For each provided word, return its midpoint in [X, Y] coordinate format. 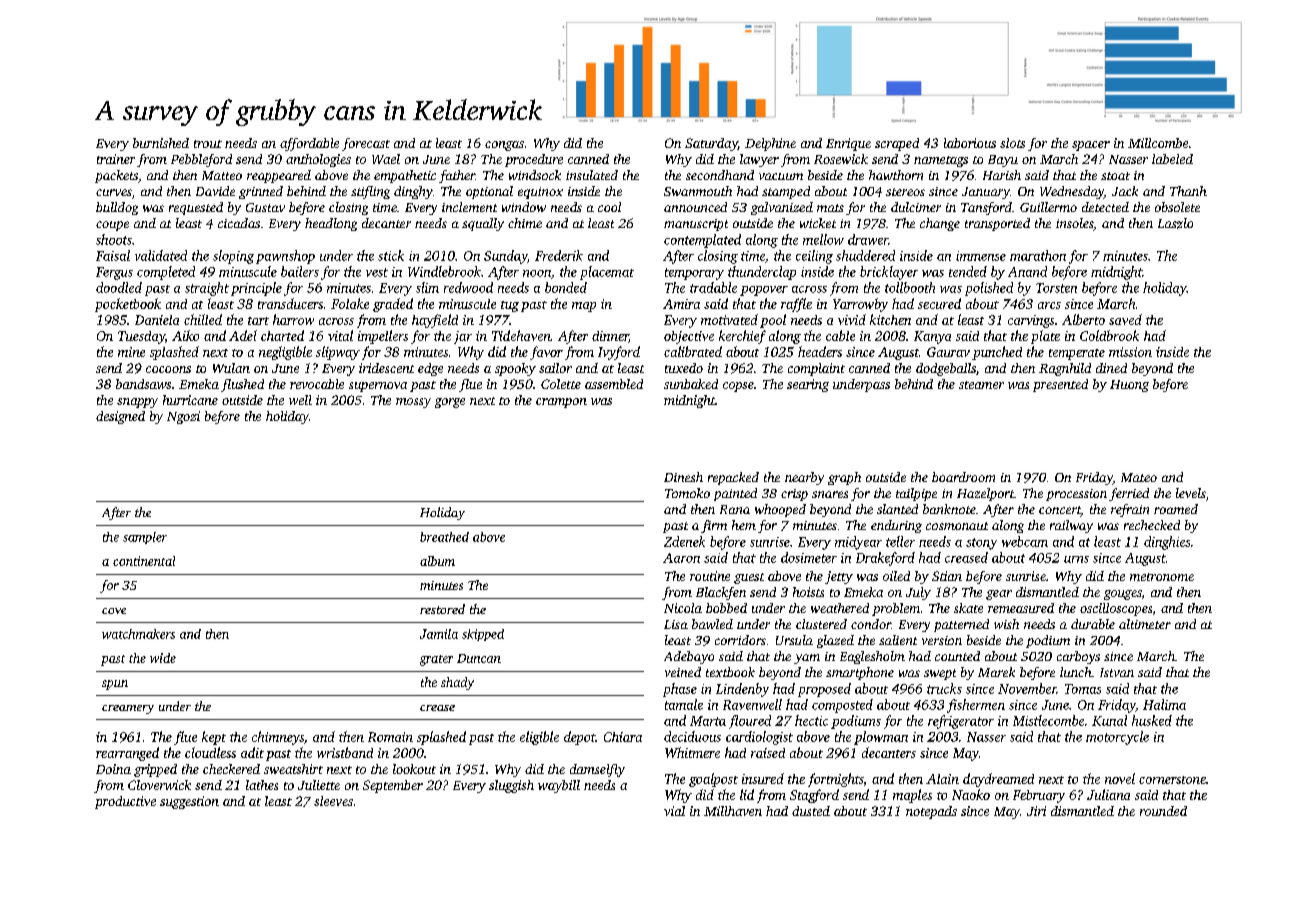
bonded [566, 287]
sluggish [511, 786]
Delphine [770, 144]
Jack [1125, 191]
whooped [780, 510]
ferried [1129, 494]
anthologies [318, 160]
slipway [338, 353]
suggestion [189, 802]
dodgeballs [946, 369]
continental [144, 561]
